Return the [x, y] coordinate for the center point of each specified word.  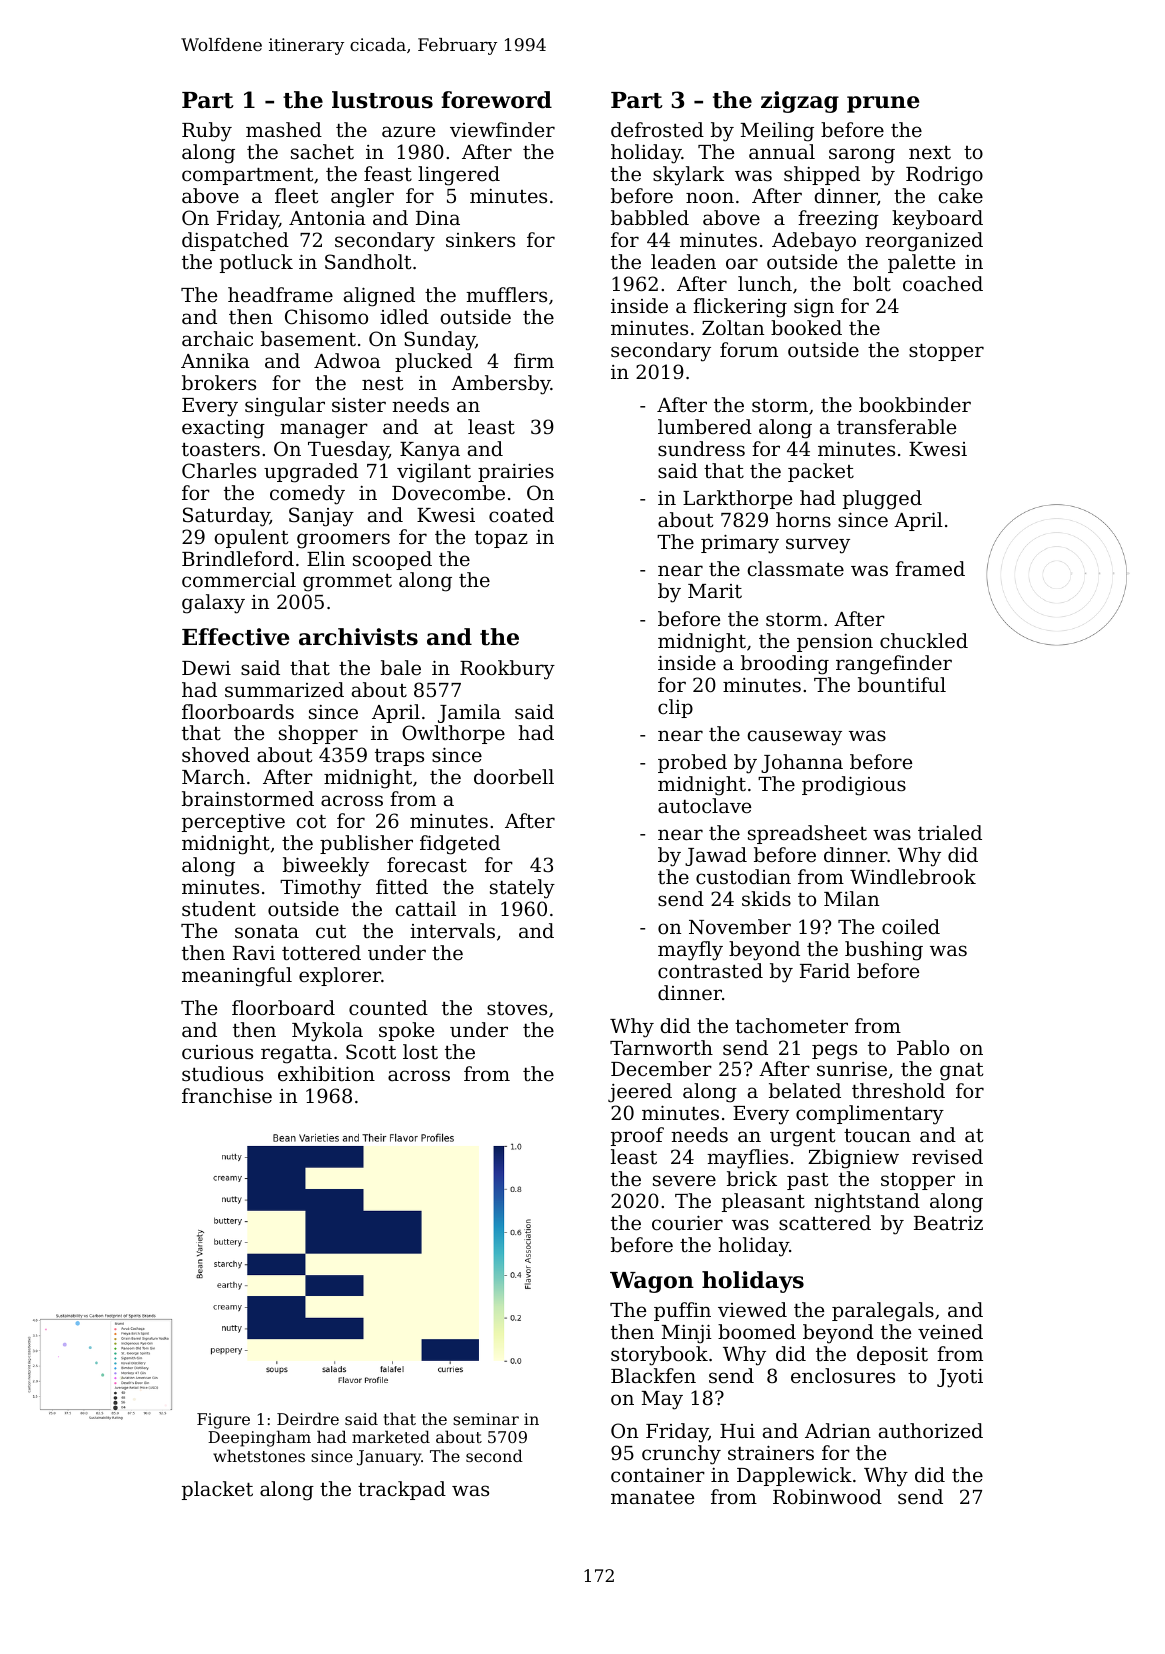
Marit [715, 591]
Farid [825, 970]
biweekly [326, 867]
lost [420, 1051]
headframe [280, 294]
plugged [882, 500]
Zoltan [733, 327]
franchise [227, 1095]
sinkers [480, 239]
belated [805, 1090]
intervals [452, 930]
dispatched [235, 241]
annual [782, 151]
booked [806, 327]
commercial [239, 579]
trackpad [402, 1490]
